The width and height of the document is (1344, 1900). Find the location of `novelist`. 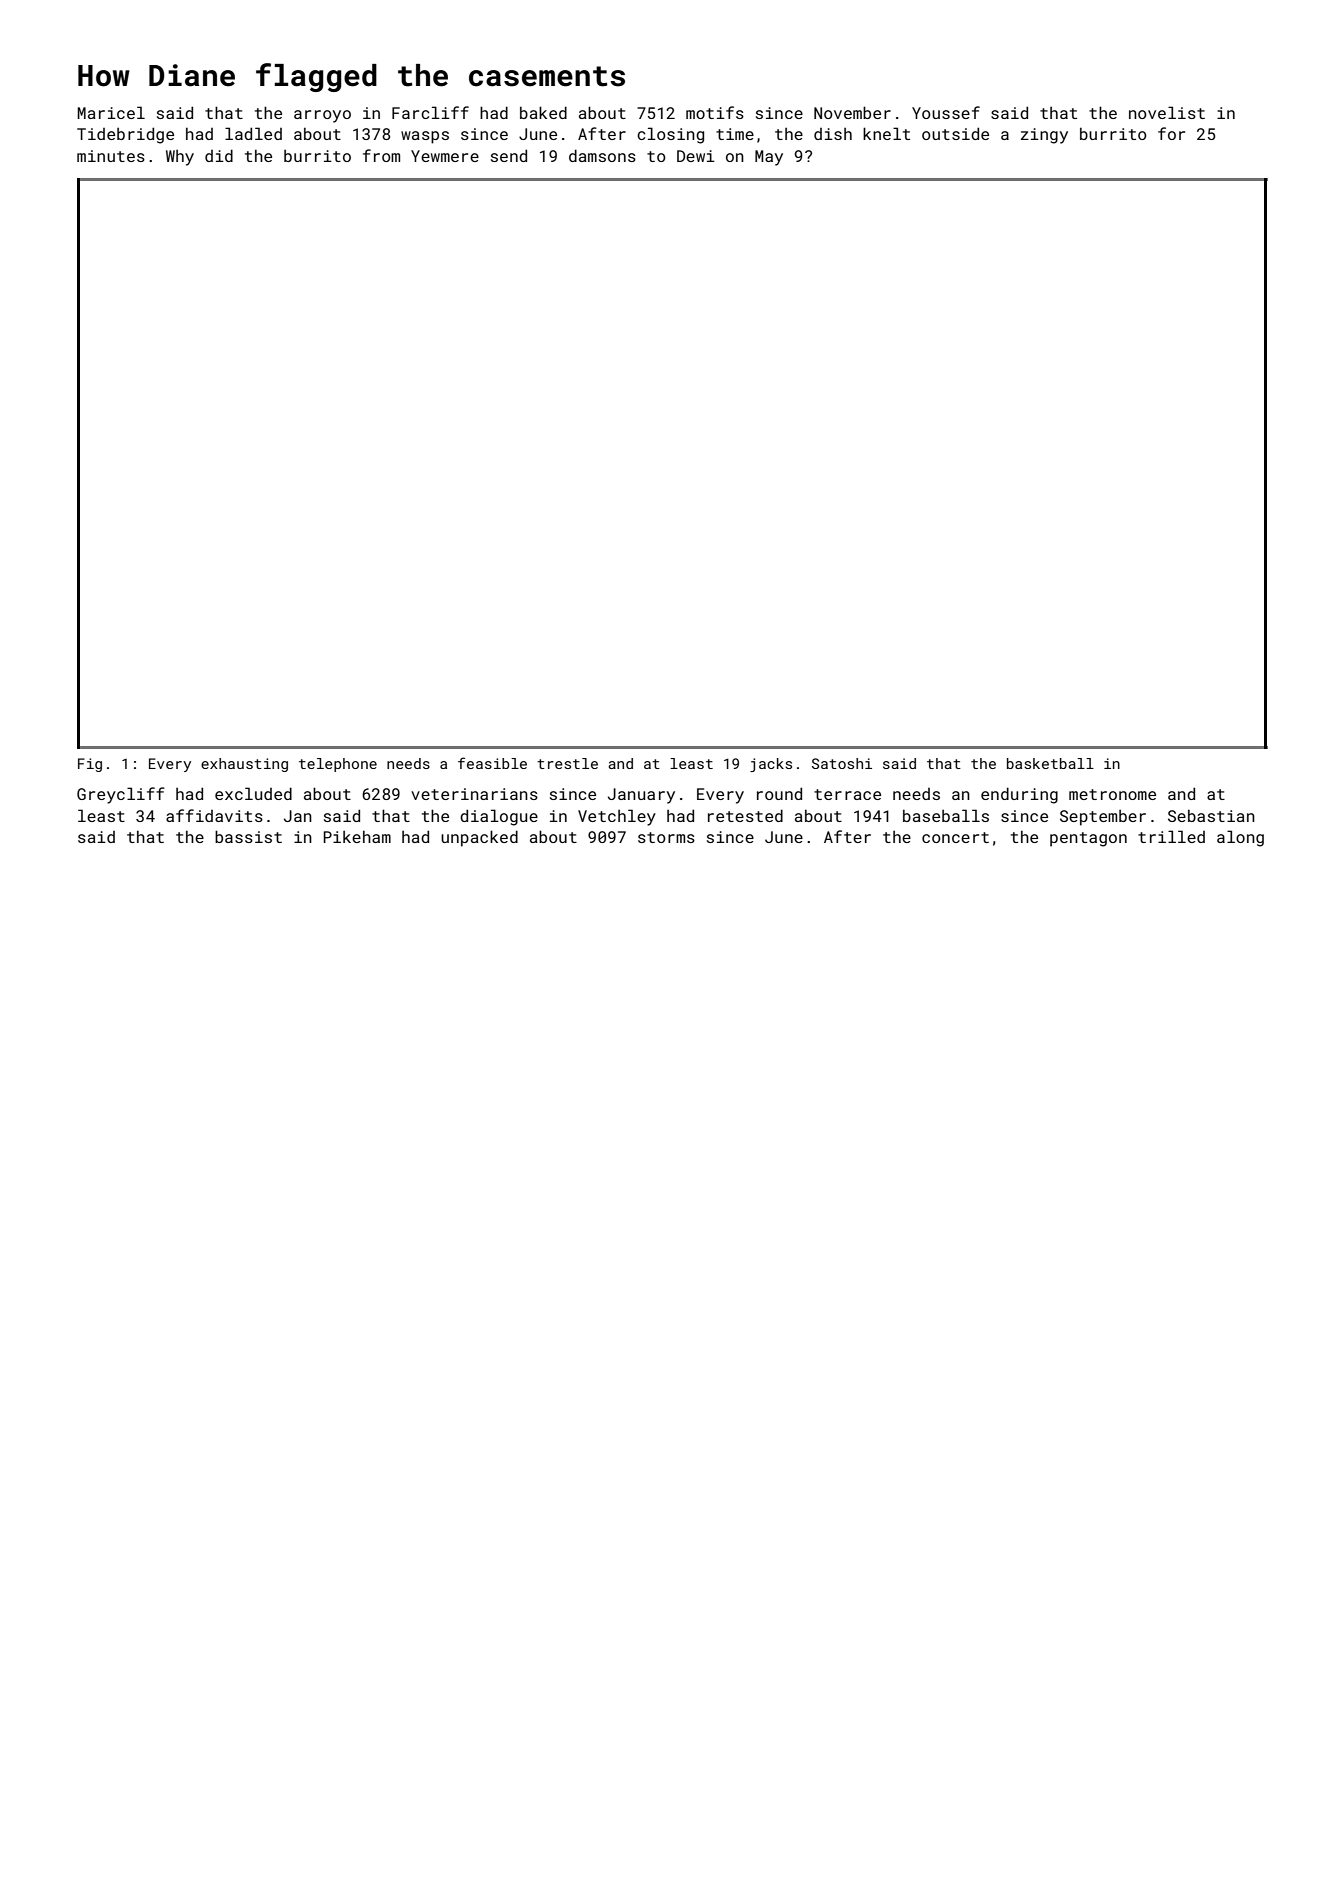

novelist is located at coordinates (1167, 112).
